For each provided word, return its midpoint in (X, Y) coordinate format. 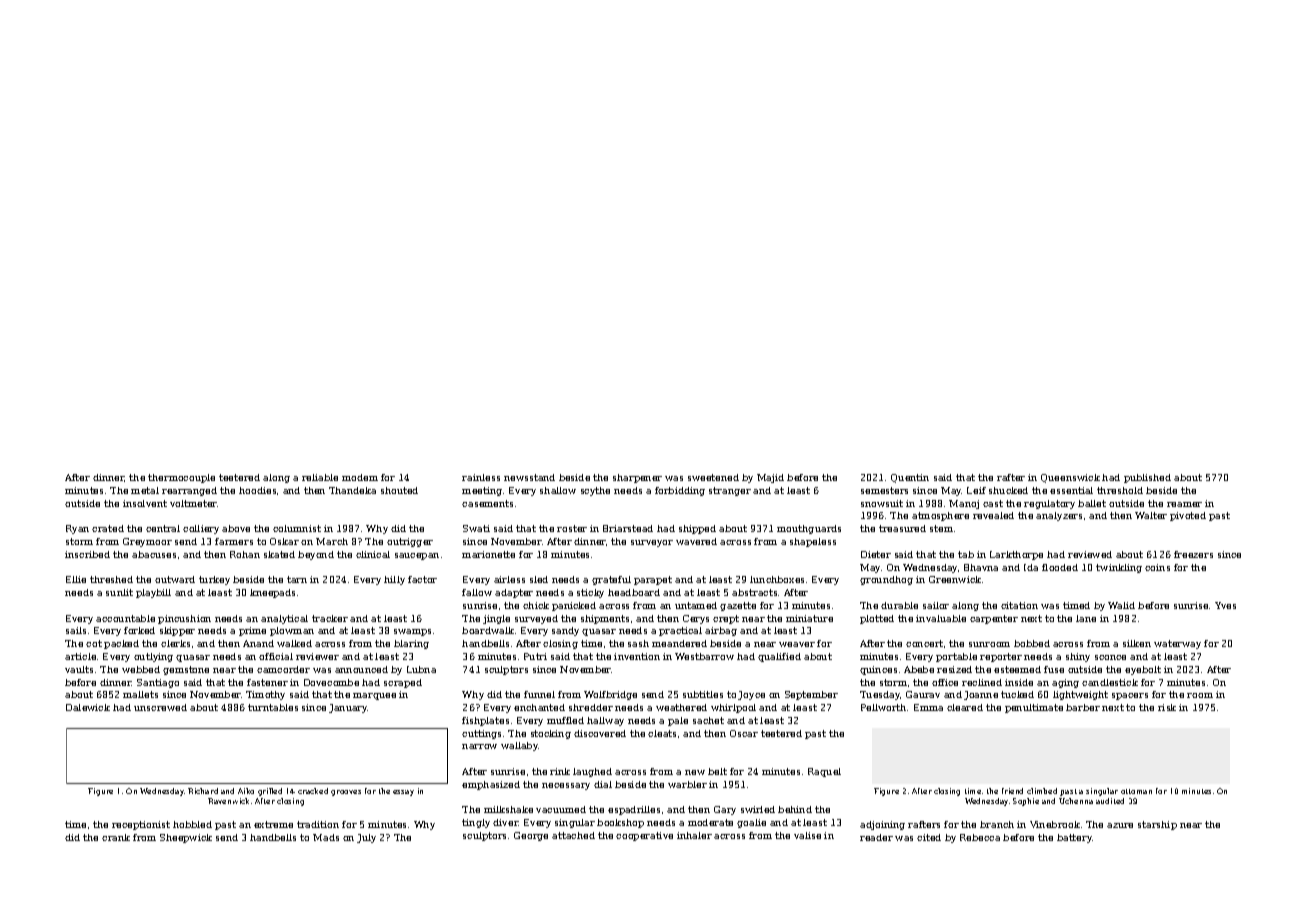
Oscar (744, 733)
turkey (214, 580)
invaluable (941, 618)
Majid (770, 478)
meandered (679, 643)
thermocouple (181, 478)
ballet (1092, 503)
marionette (488, 554)
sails (76, 630)
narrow (479, 746)
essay (403, 793)
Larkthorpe (1016, 555)
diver (506, 822)
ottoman (1136, 791)
